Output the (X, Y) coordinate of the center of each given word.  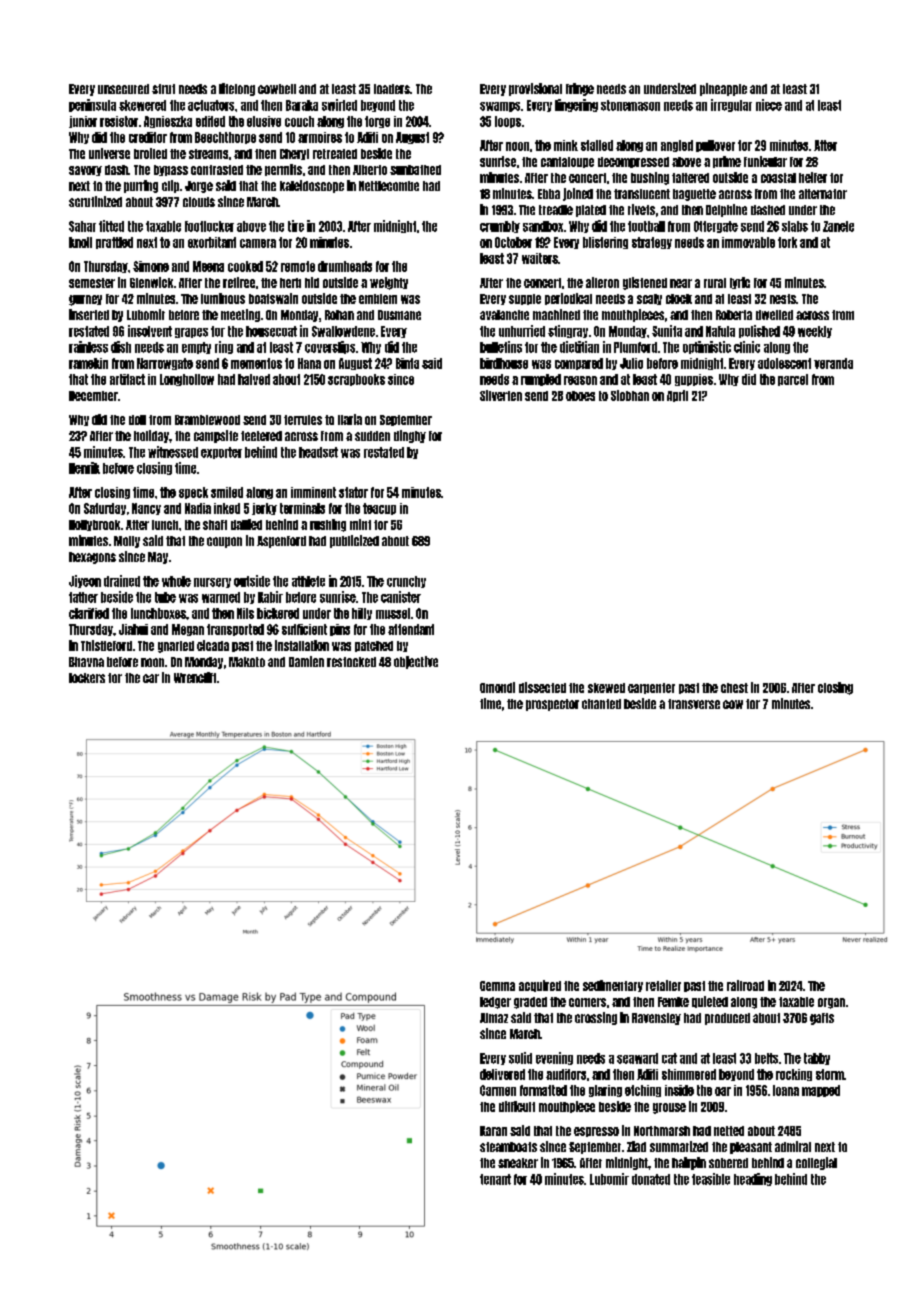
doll (137, 420)
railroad (745, 985)
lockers (87, 678)
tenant (495, 1179)
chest (734, 688)
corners (587, 1002)
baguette (694, 195)
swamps (500, 107)
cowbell (277, 89)
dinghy (410, 436)
